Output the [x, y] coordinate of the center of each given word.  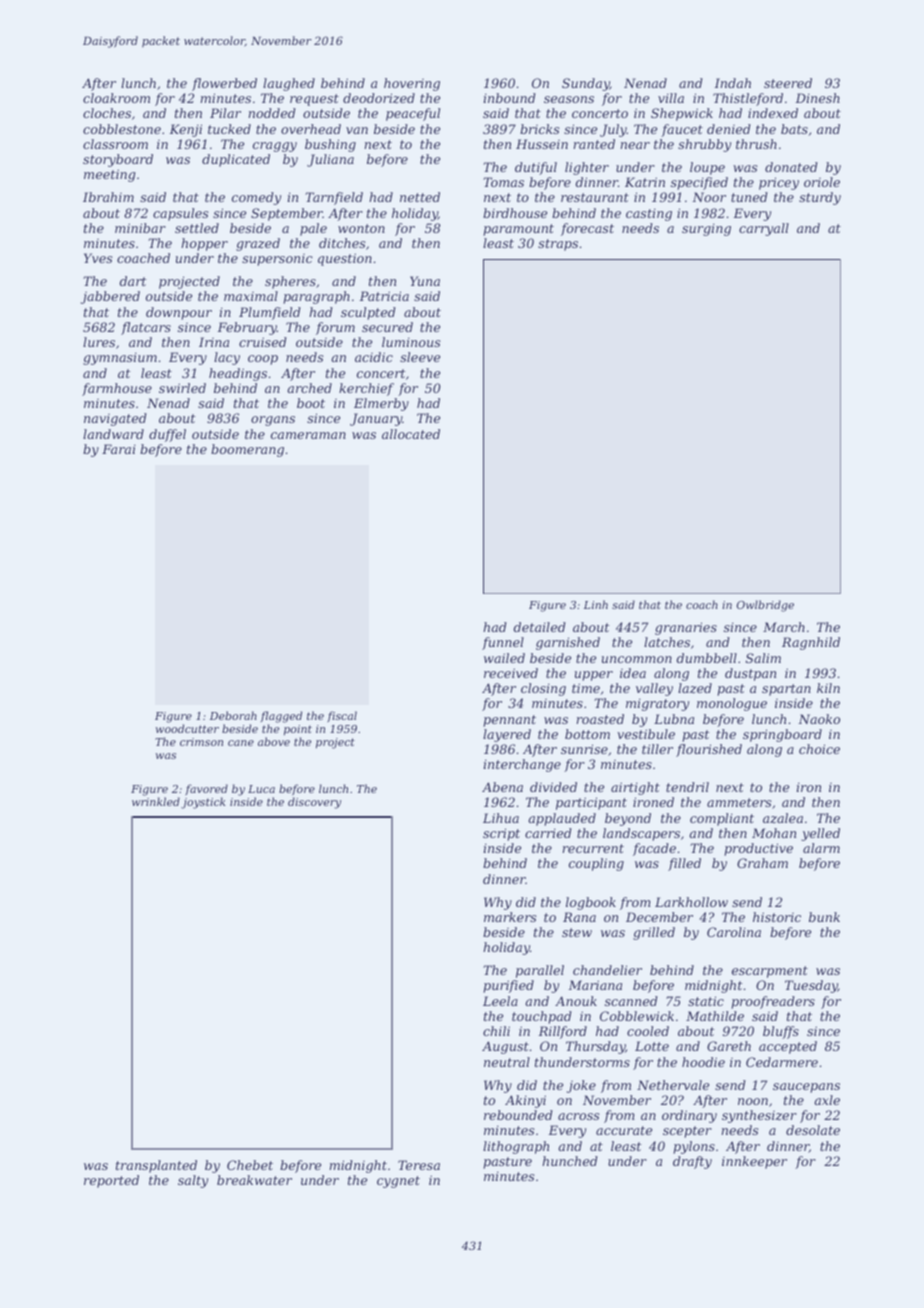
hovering [412, 84]
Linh [596, 604]
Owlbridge [765, 606]
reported [111, 1181]
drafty [692, 1162]
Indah [732, 83]
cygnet [398, 1182]
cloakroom [116, 98]
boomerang [247, 450]
